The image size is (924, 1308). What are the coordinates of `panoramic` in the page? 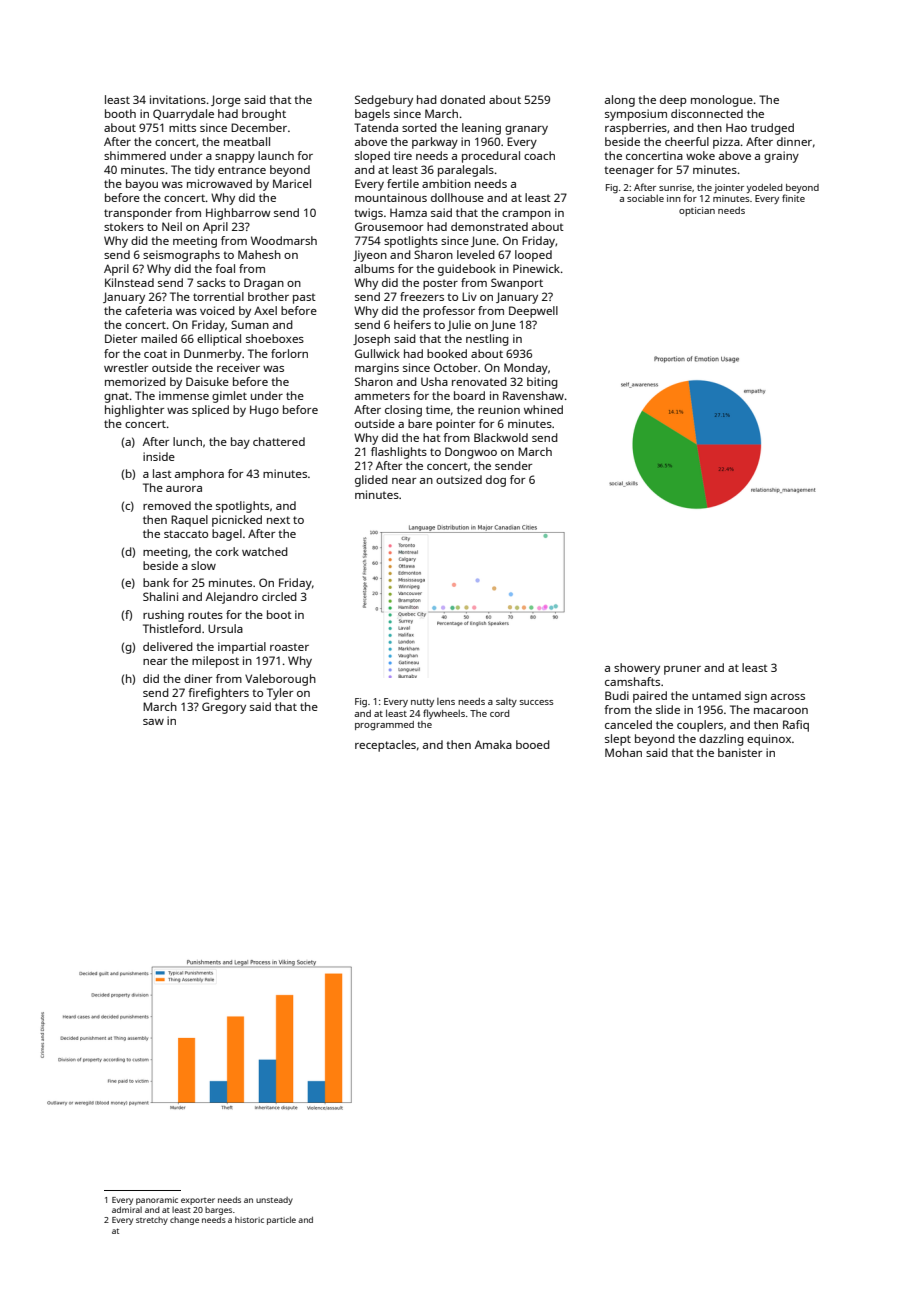 It's located at (157, 1201).
